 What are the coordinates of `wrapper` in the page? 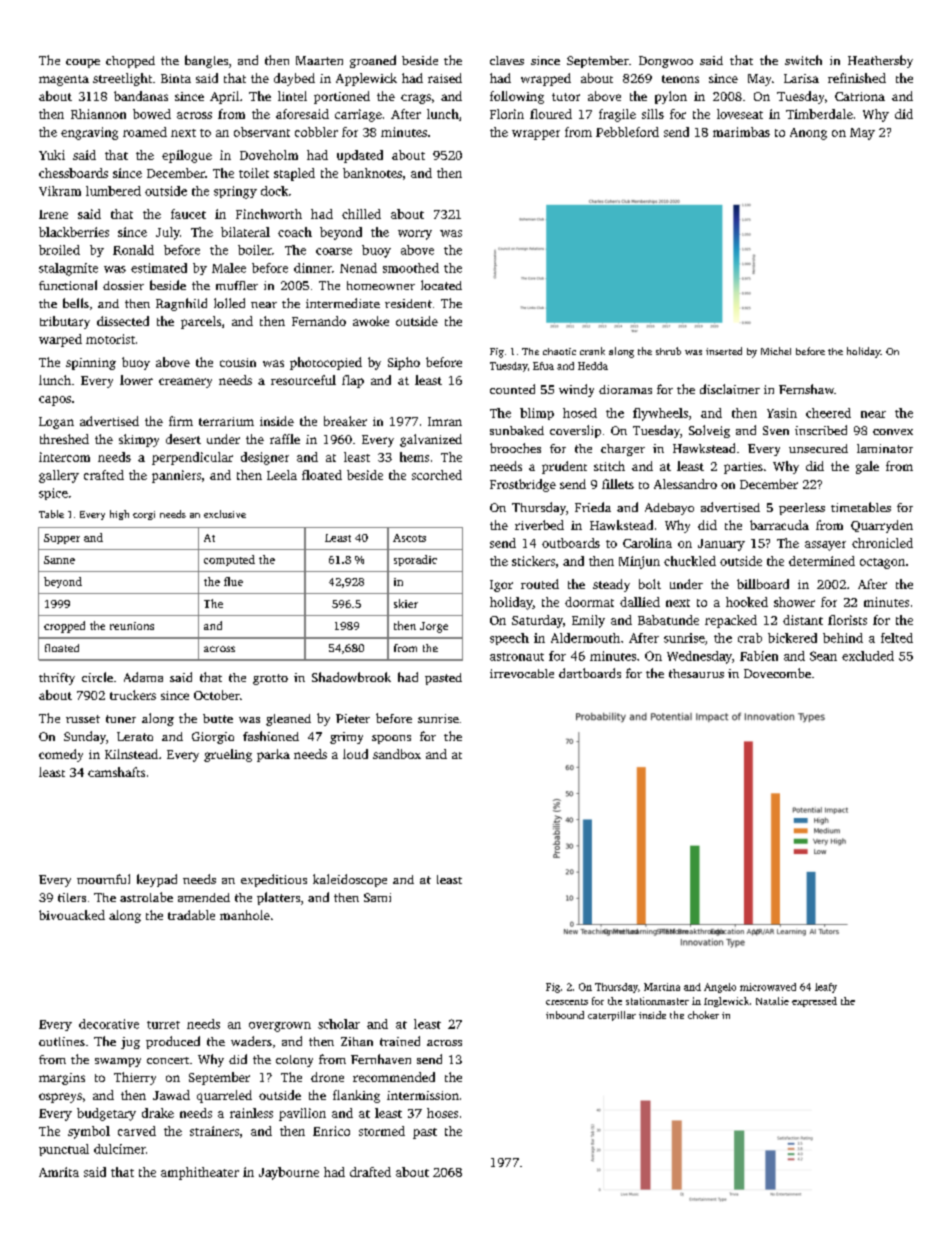 It's located at (536, 135).
